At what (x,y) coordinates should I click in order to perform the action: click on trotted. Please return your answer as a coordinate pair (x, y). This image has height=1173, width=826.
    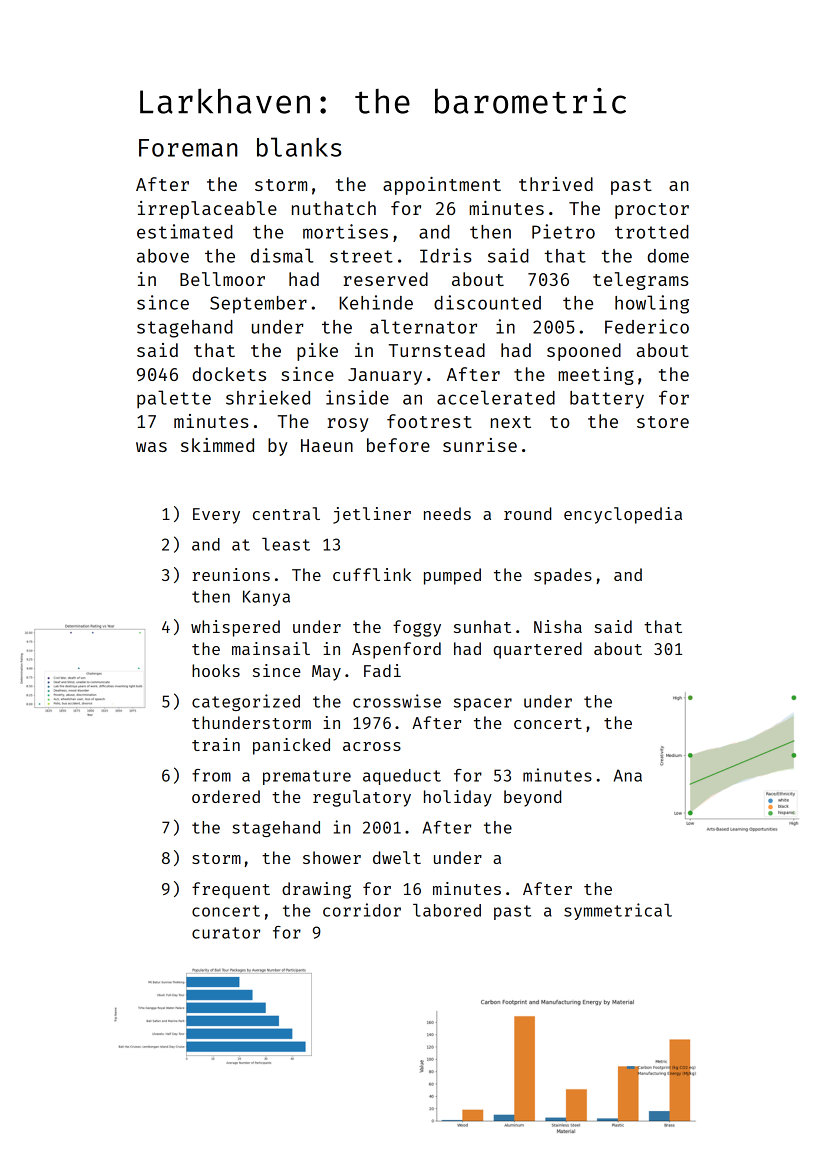
    Looking at the image, I should click on (652, 232).
